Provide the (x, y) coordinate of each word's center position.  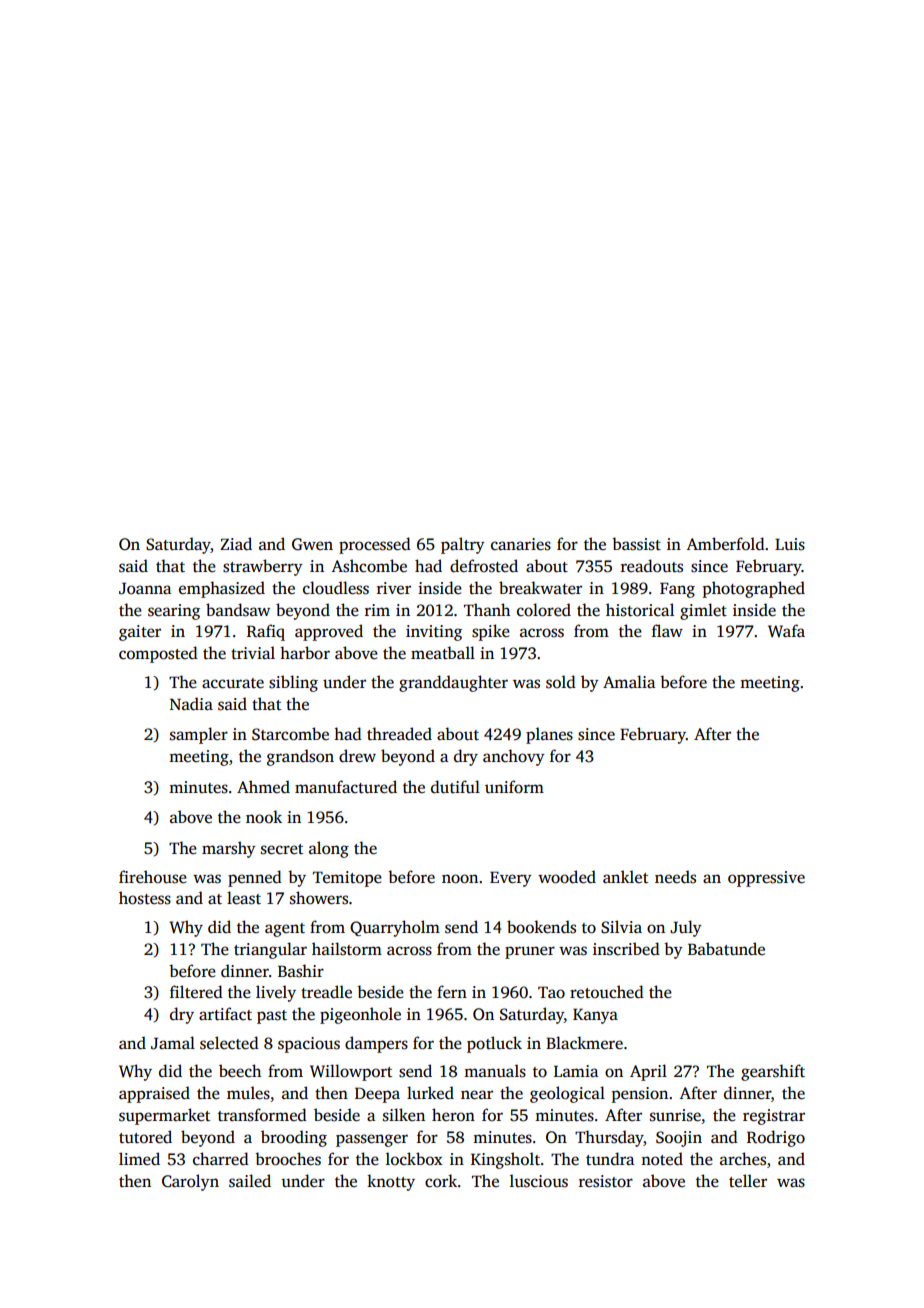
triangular (270, 950)
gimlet (703, 611)
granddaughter (453, 683)
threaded (399, 734)
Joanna (145, 588)
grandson (300, 757)
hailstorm (347, 949)
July (686, 928)
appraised (154, 1094)
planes (549, 735)
